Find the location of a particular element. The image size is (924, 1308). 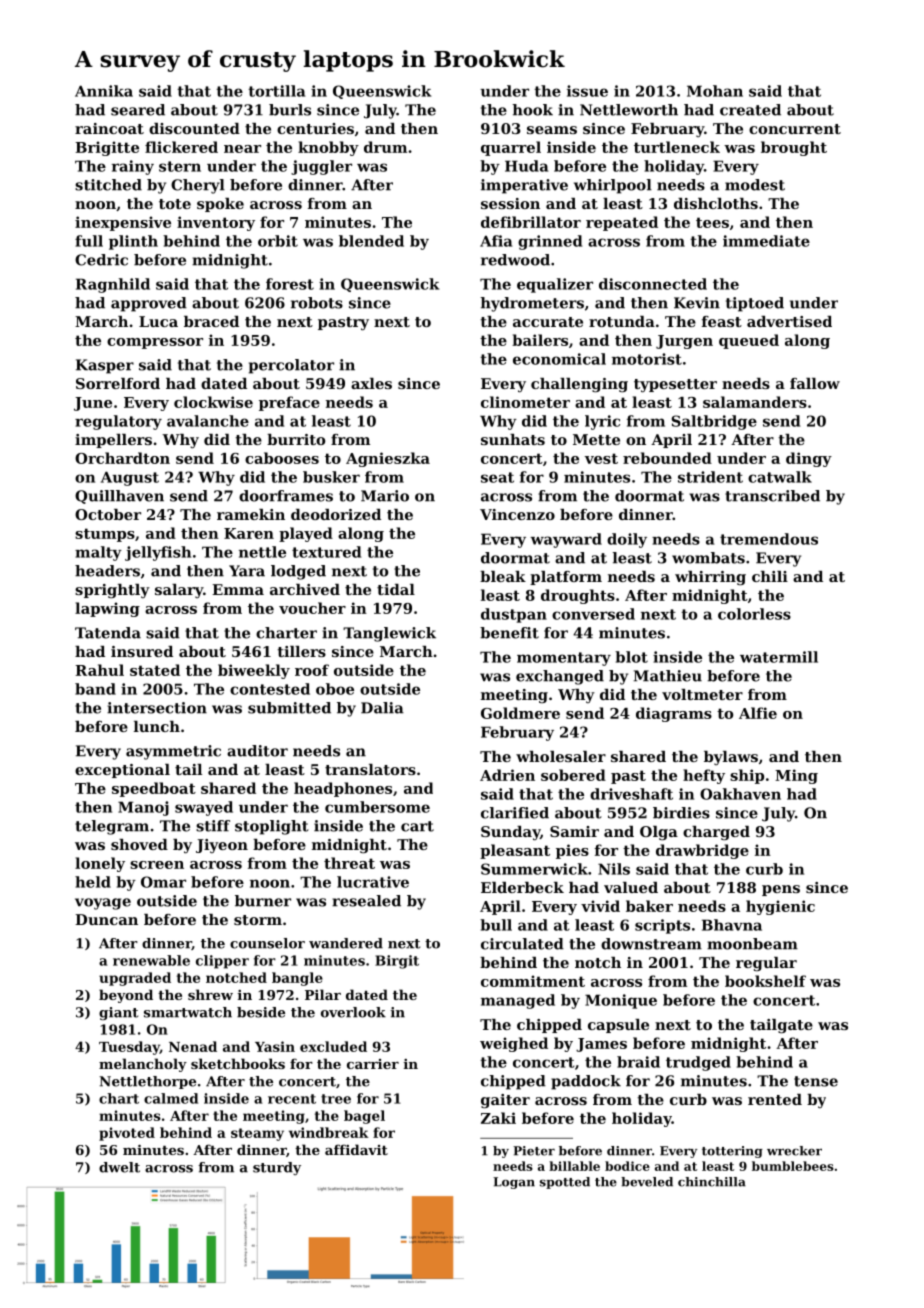

auditor is located at coordinates (257, 751).
